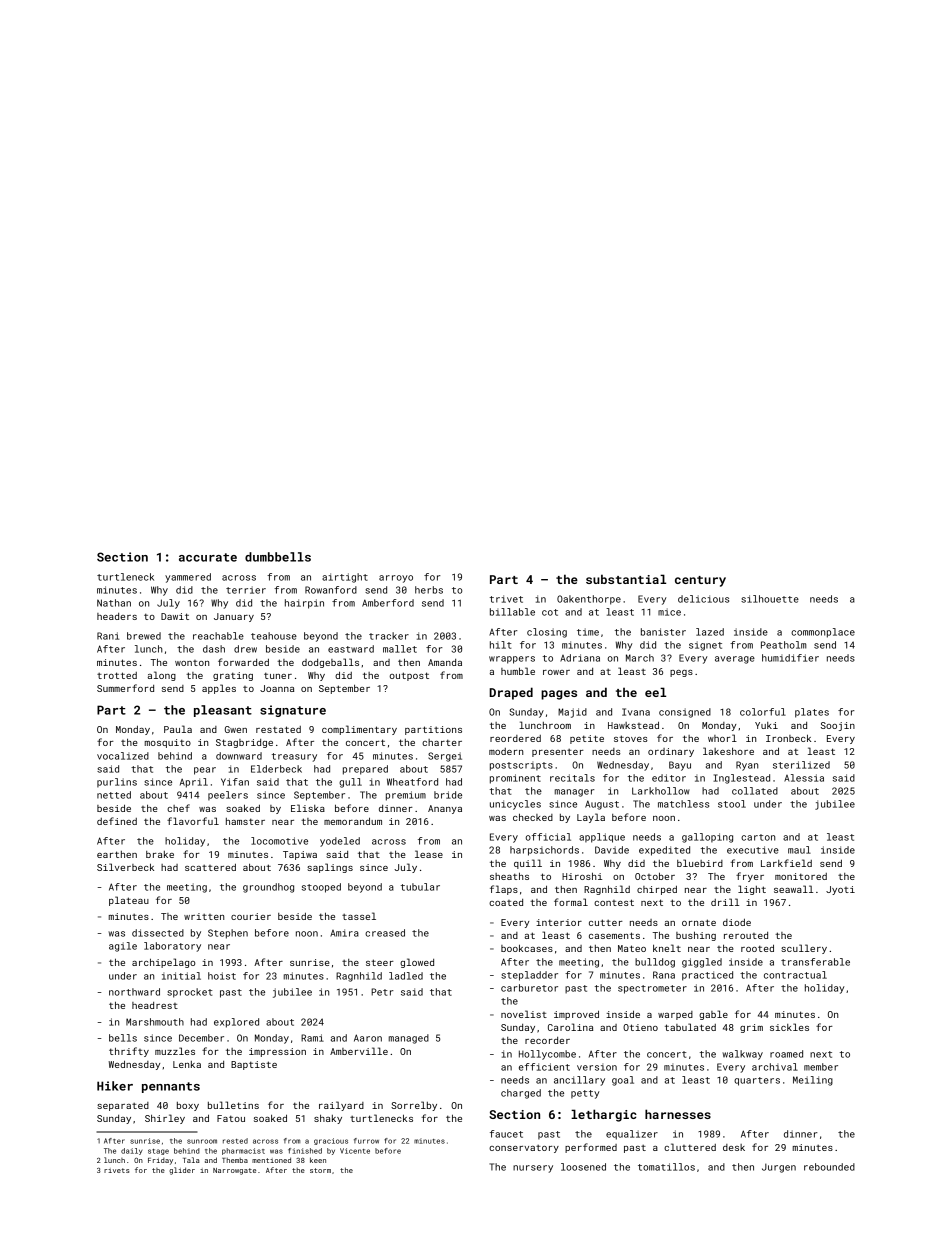  I want to click on Ananya, so click(445, 809).
